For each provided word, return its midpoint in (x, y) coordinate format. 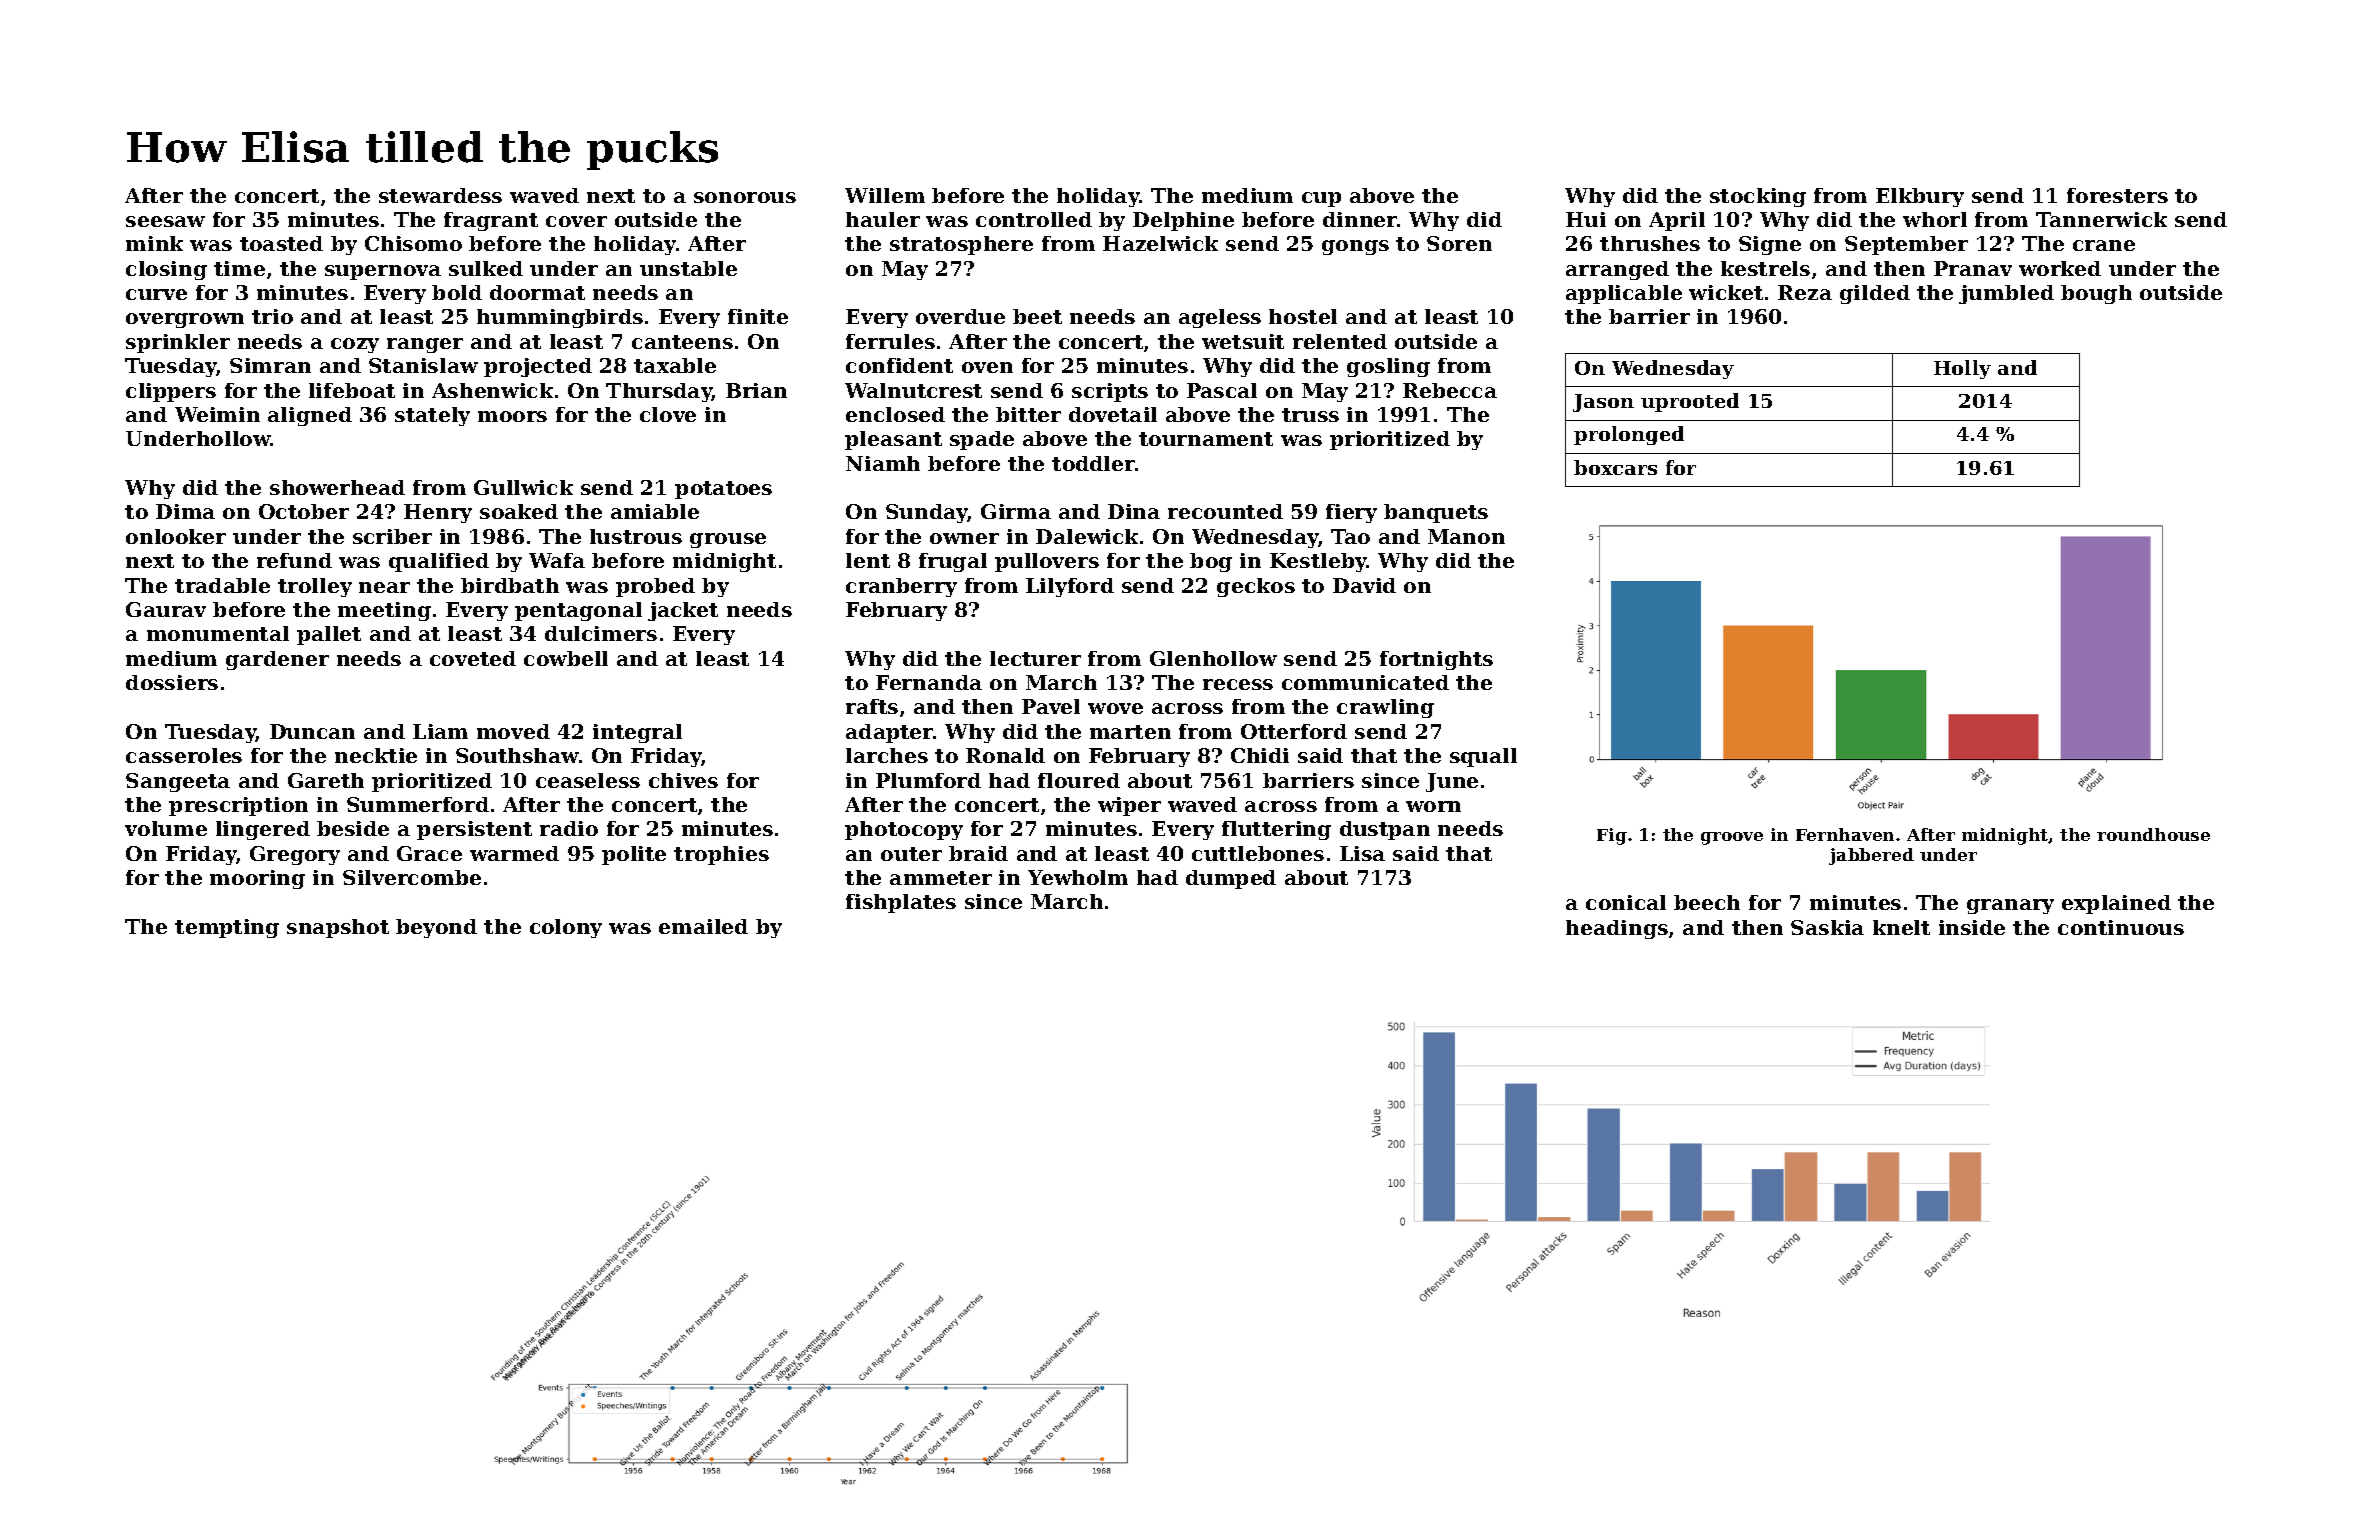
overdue (960, 316)
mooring (257, 879)
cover (576, 221)
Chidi (1260, 755)
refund (294, 560)
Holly (1962, 369)
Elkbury (1920, 197)
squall (1483, 757)
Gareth (326, 780)
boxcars (1615, 467)
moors (512, 416)
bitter (1028, 414)
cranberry (901, 587)
